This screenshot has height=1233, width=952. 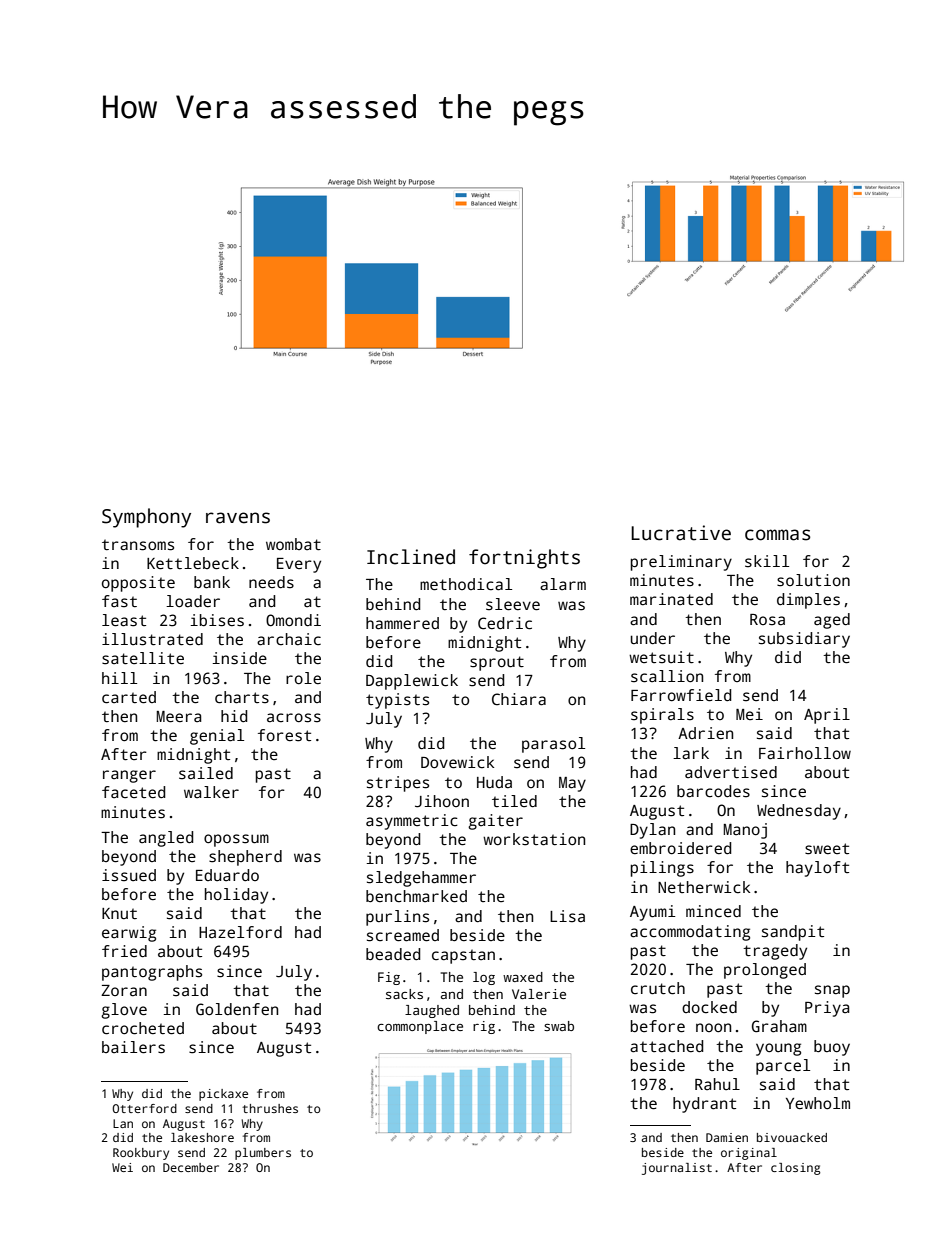 I want to click on role, so click(x=303, y=678).
